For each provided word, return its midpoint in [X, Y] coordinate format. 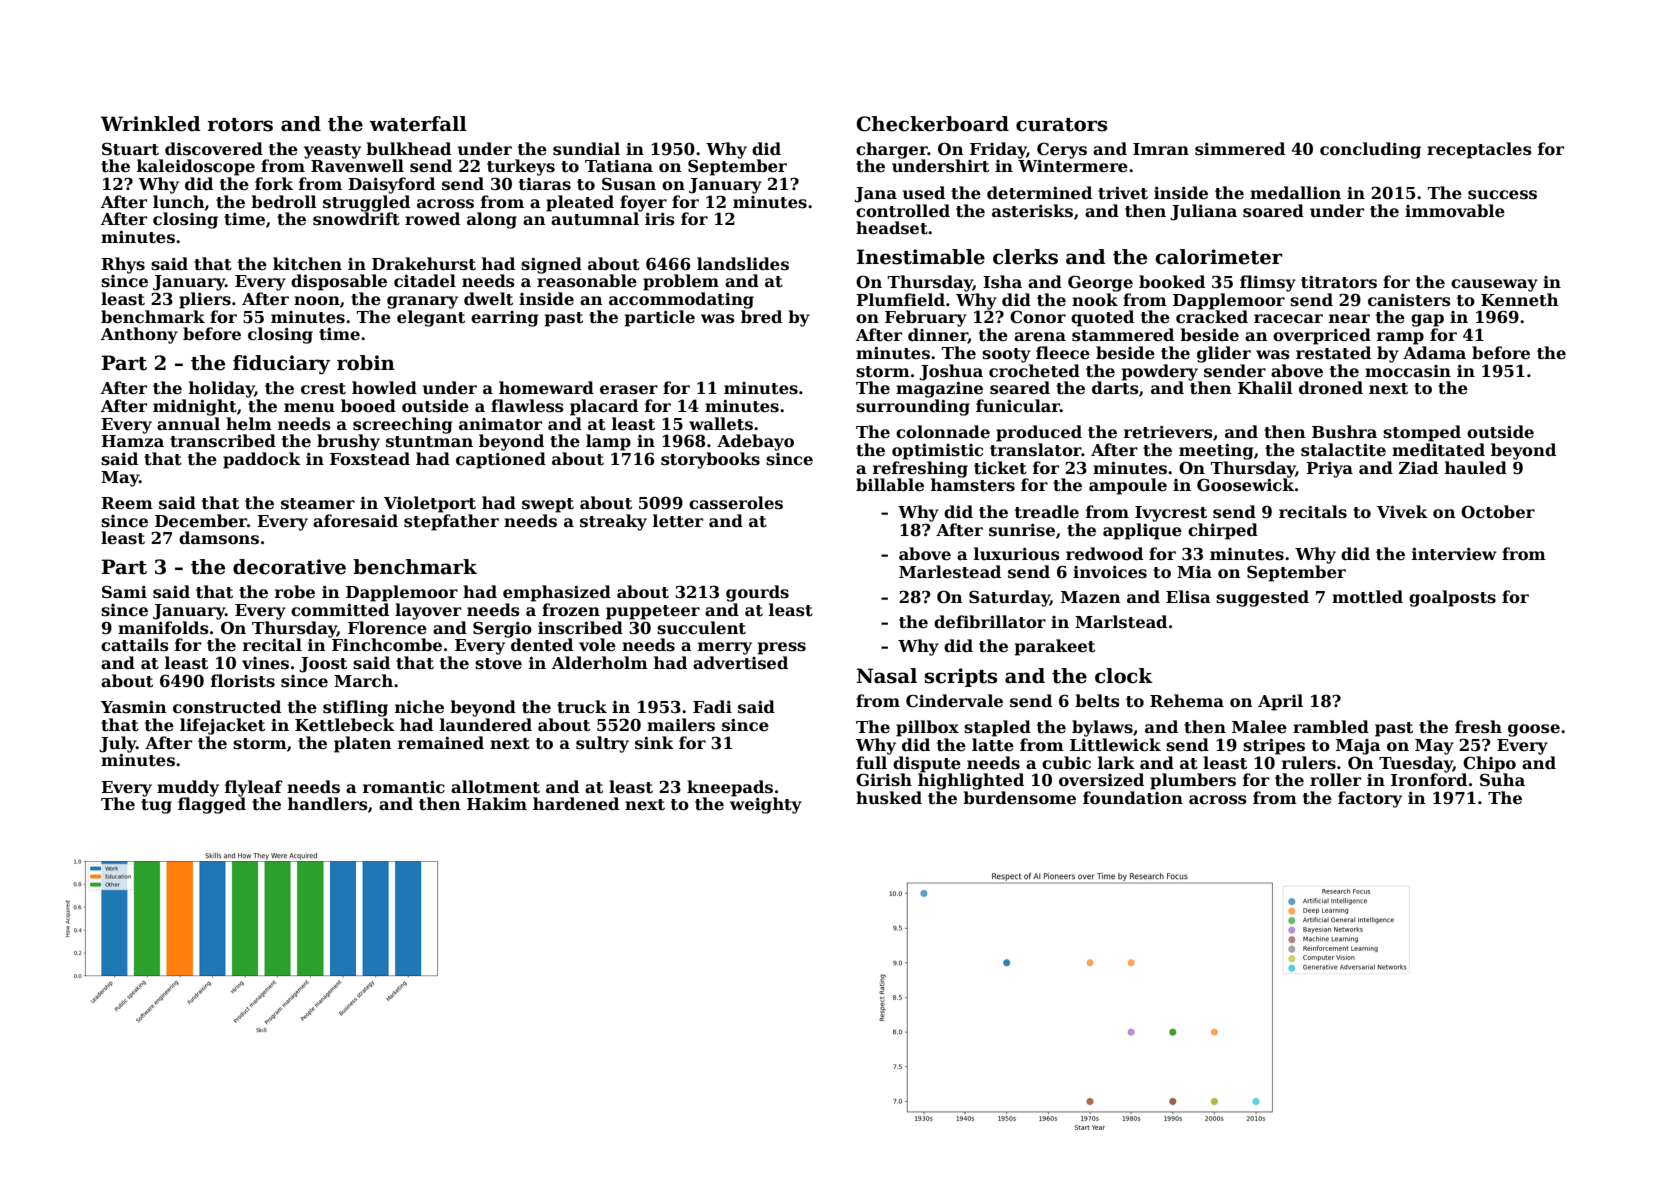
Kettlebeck [345, 725]
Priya [1329, 470]
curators [1061, 125]
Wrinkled [151, 124]
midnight [195, 407]
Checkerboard [932, 124]
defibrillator [990, 622]
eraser [629, 390]
